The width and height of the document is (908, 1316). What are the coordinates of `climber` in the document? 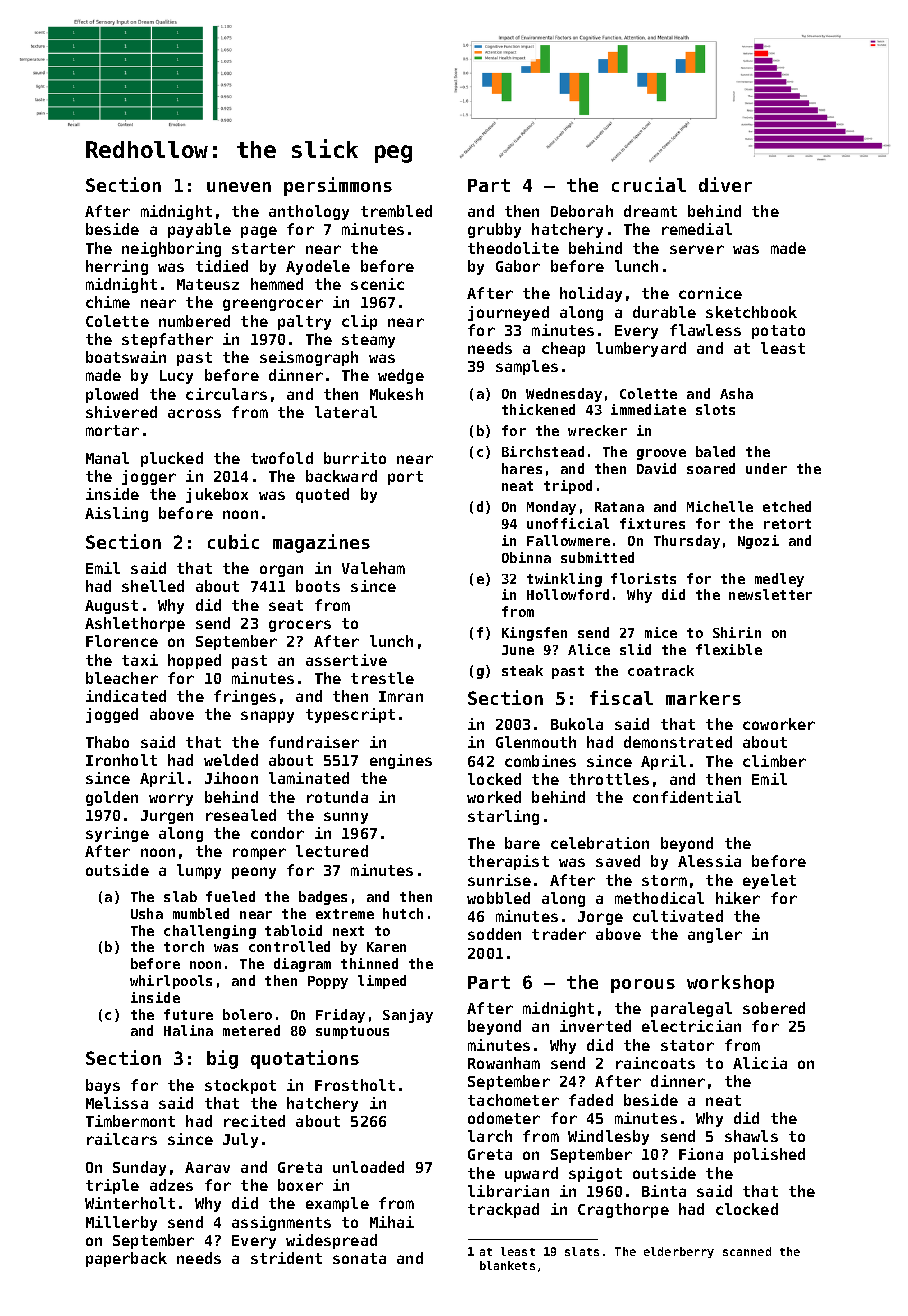 It's located at (774, 761).
